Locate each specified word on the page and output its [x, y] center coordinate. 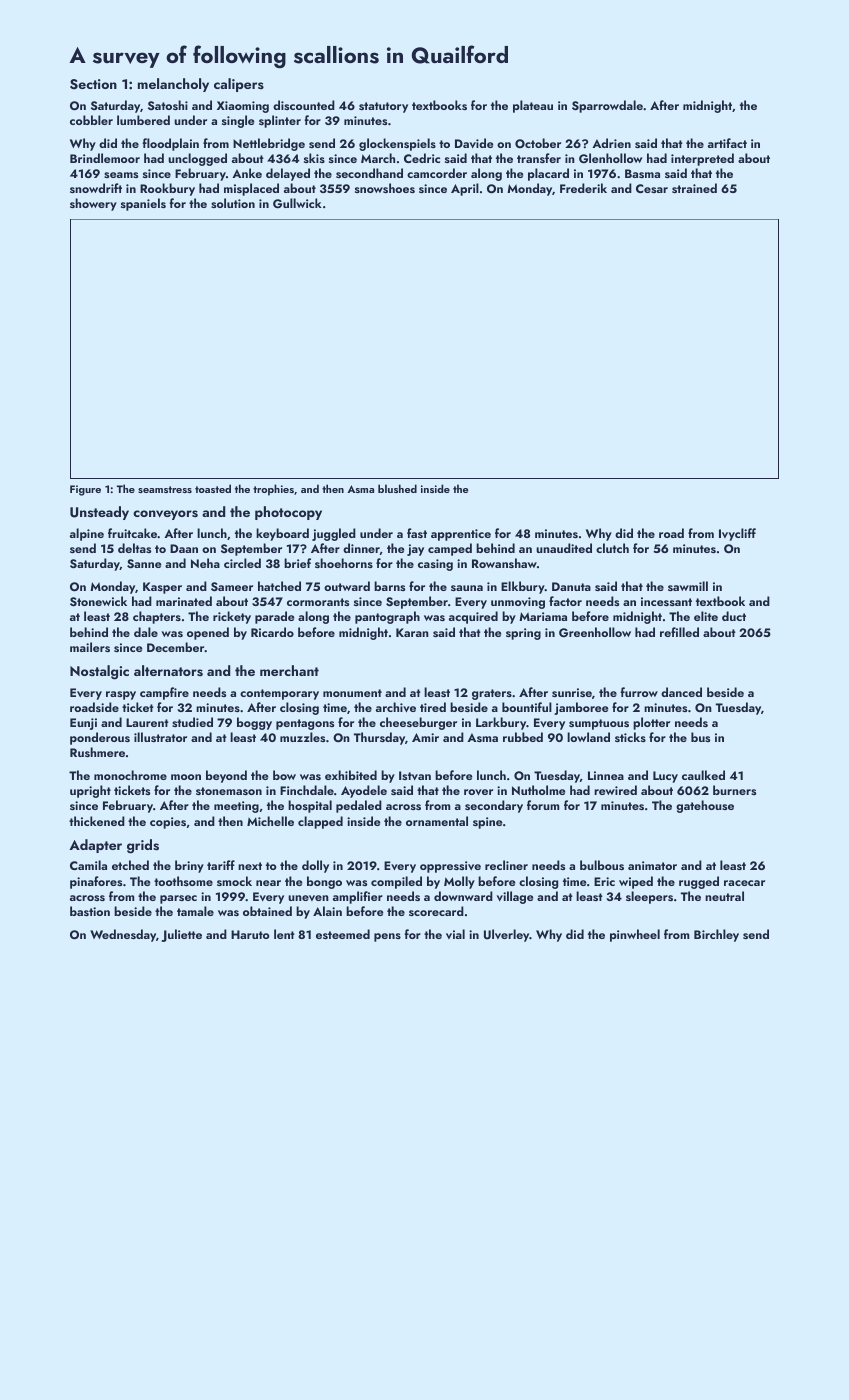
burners [734, 790]
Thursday [379, 738]
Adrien [611, 143]
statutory [383, 107]
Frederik [583, 188]
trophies [273, 490]
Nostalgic [99, 672]
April [465, 189]
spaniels [143, 204]
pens [387, 937]
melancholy [173, 85]
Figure [85, 490]
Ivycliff [737, 534]
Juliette [181, 935]
